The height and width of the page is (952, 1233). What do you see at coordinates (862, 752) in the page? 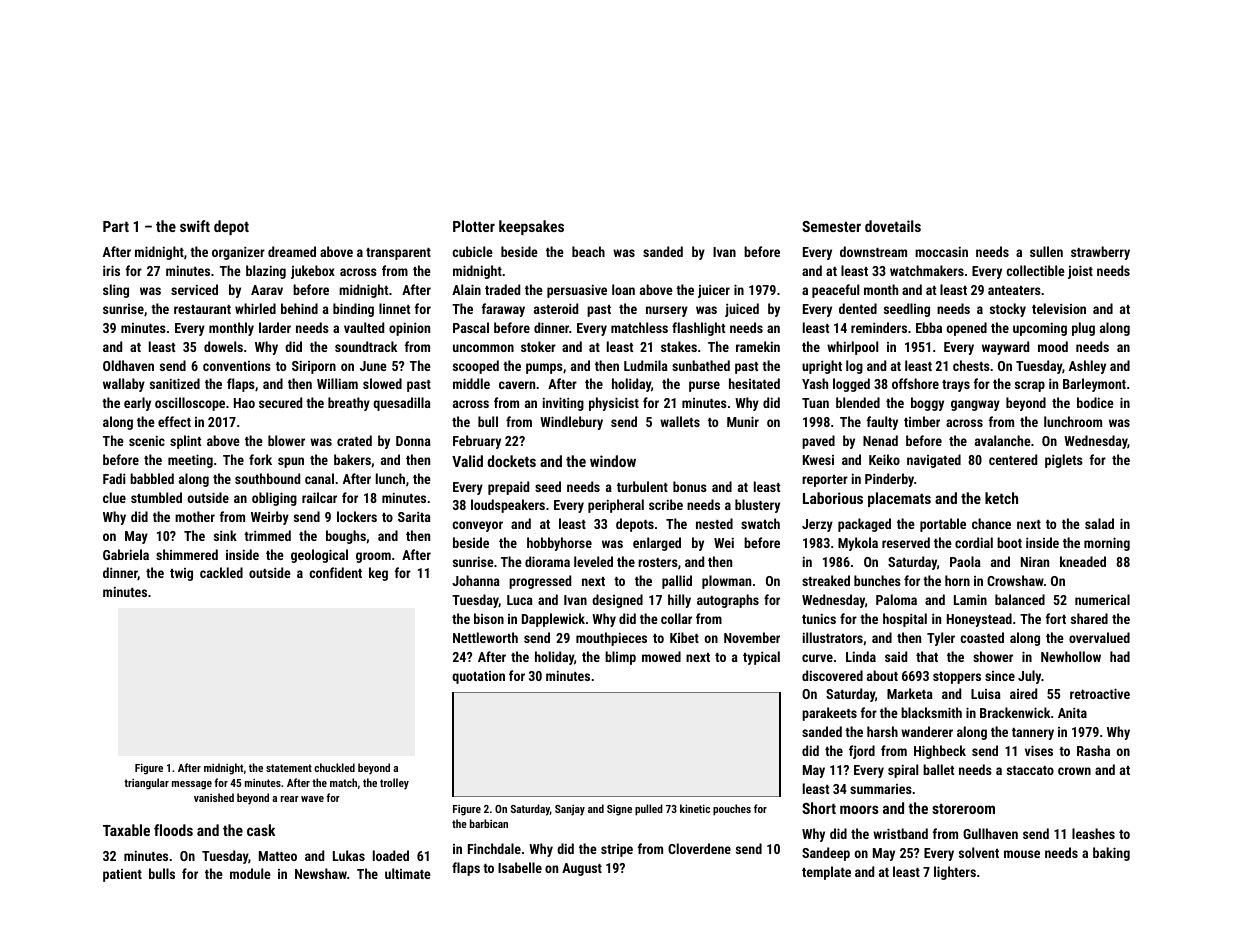
I see `fjord` at bounding box center [862, 752].
